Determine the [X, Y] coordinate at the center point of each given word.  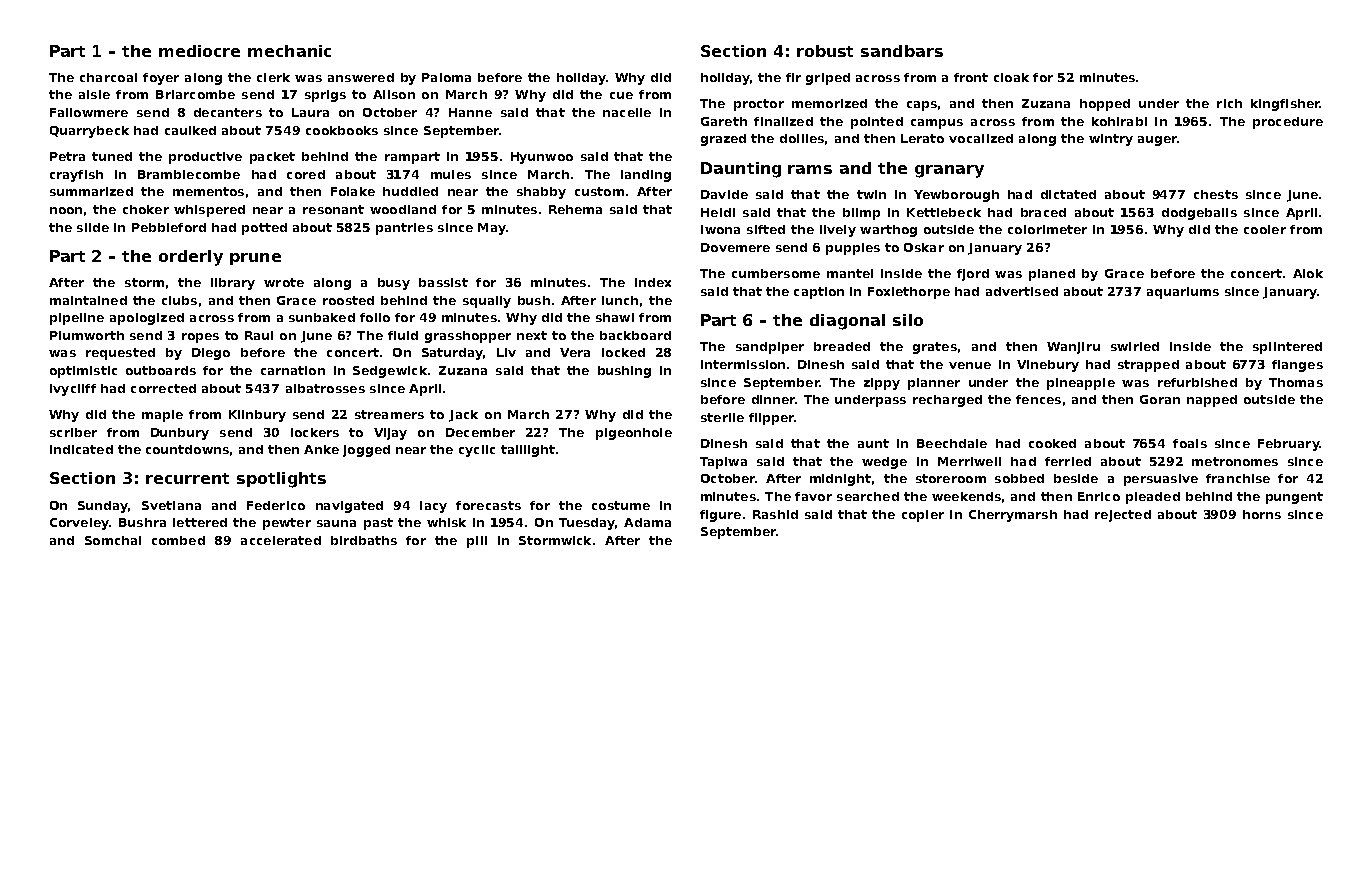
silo [908, 320]
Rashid [775, 514]
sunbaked [322, 317]
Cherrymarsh [1013, 516]
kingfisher [1285, 105]
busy [394, 284]
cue [621, 95]
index [653, 282]
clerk [273, 77]
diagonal [847, 322]
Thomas [1296, 382]
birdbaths [364, 540]
